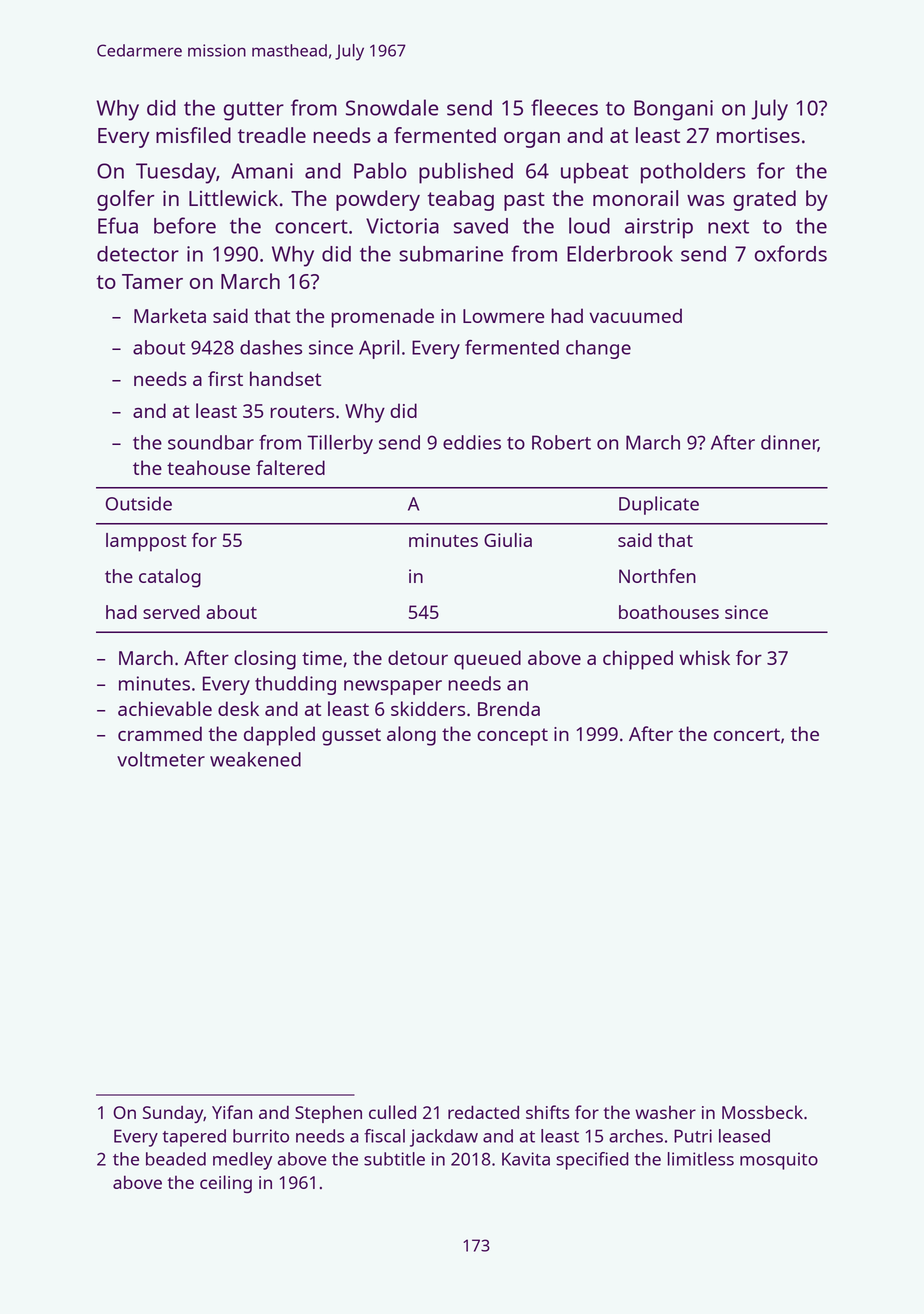 The width and height of the screenshot is (924, 1314). I want to click on vacuumed, so click(635, 315).
